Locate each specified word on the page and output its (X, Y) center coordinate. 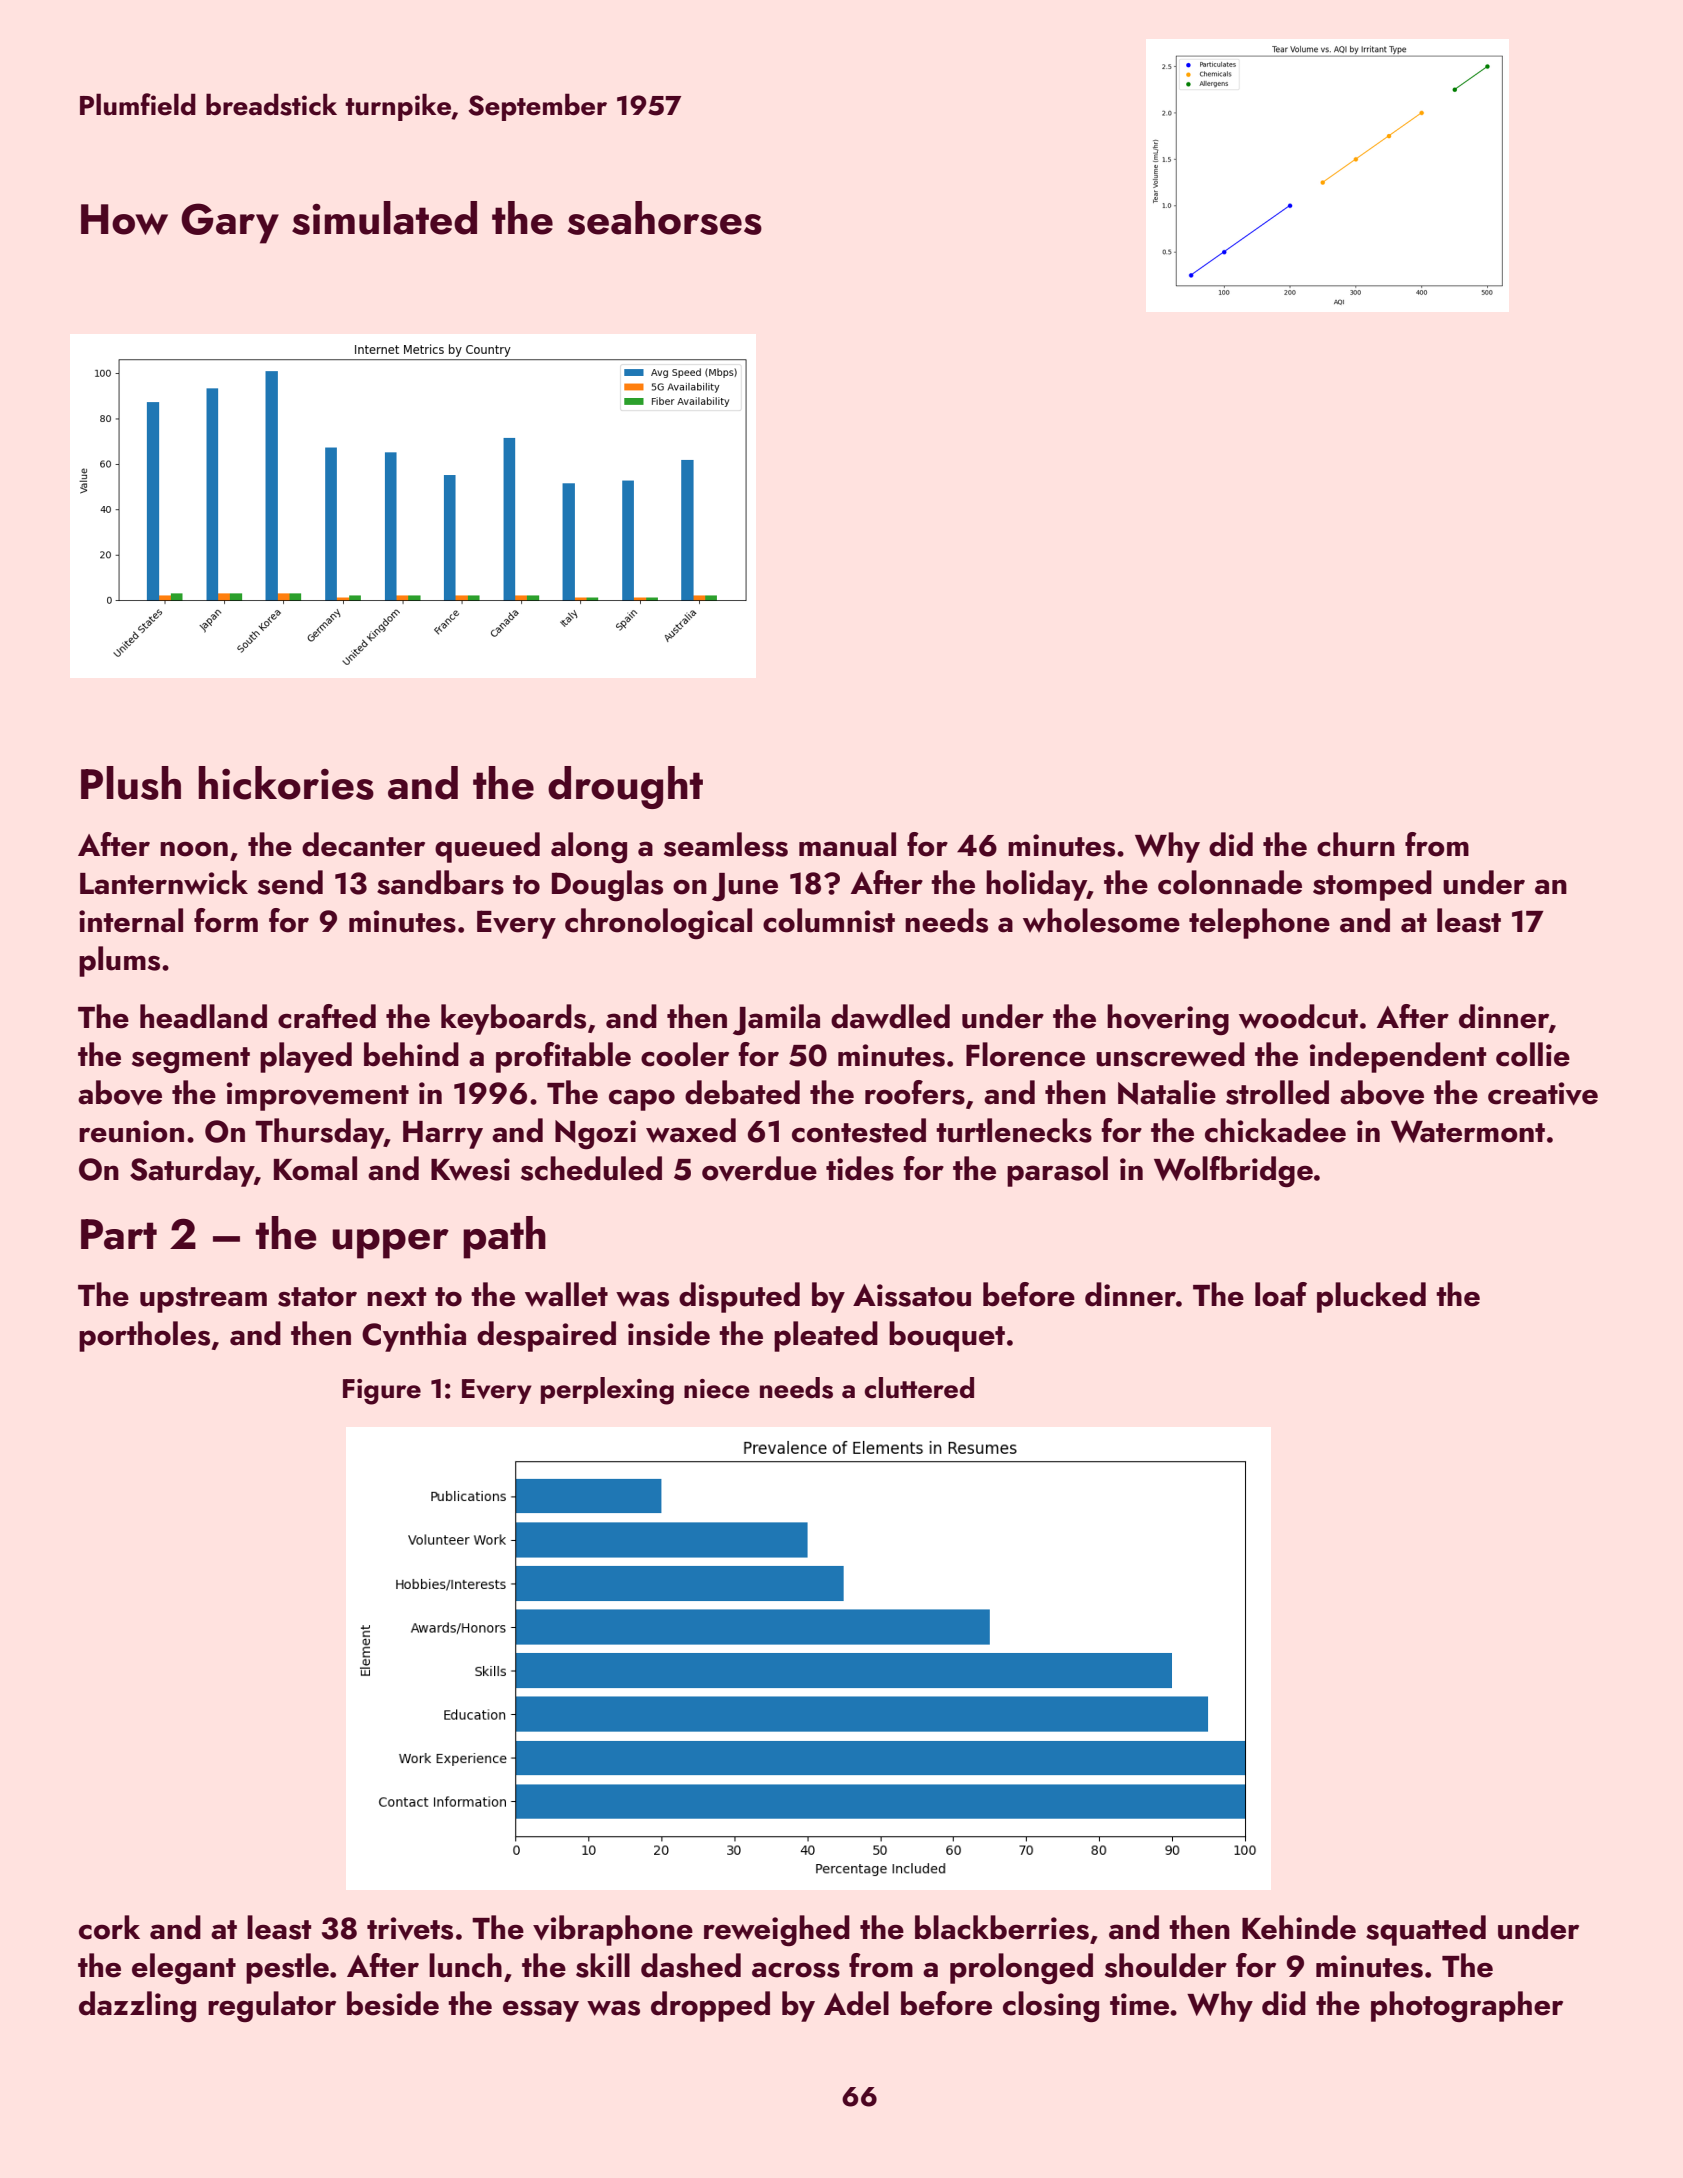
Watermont (1468, 1131)
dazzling (137, 2007)
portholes (144, 1336)
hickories (286, 783)
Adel (856, 2003)
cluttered (919, 1388)
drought (625, 787)
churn (1356, 844)
